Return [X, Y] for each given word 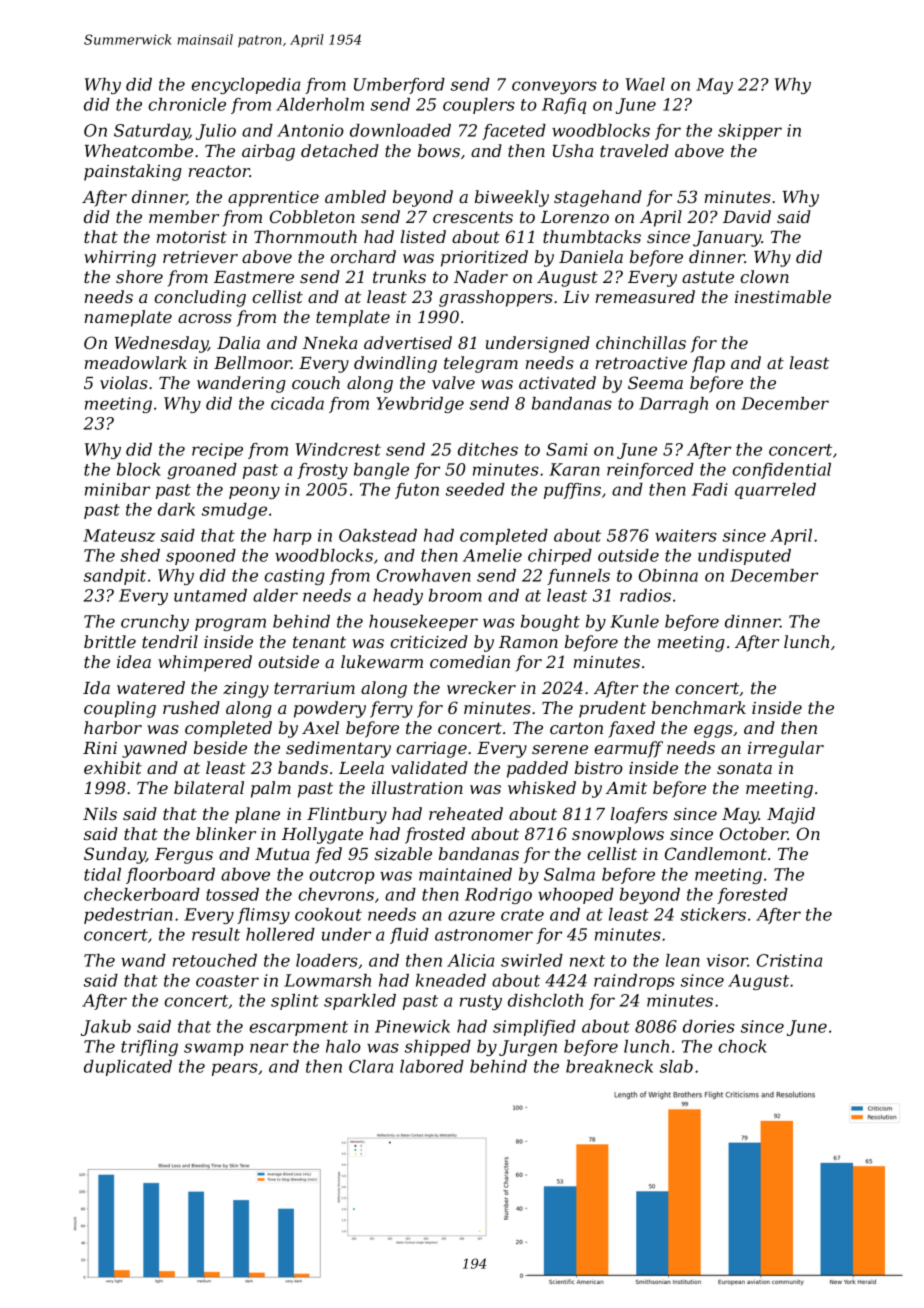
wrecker [481, 687]
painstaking [133, 172]
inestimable [783, 296]
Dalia [238, 342]
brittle [110, 641]
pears [235, 1069]
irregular [786, 749]
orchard [363, 256]
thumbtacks [592, 236]
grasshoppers [496, 298]
